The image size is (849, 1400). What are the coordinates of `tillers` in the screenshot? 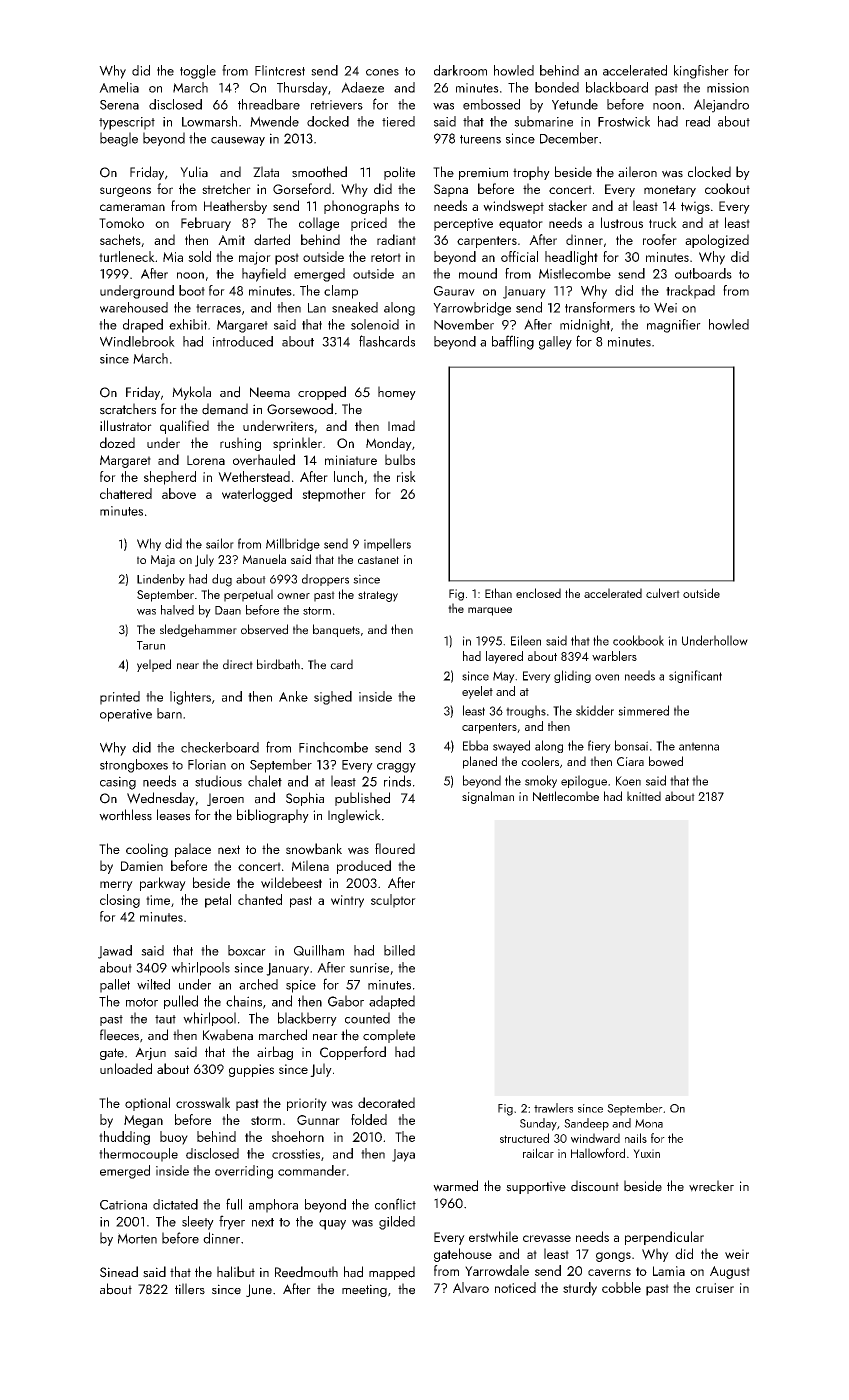 It's located at (190, 1289).
